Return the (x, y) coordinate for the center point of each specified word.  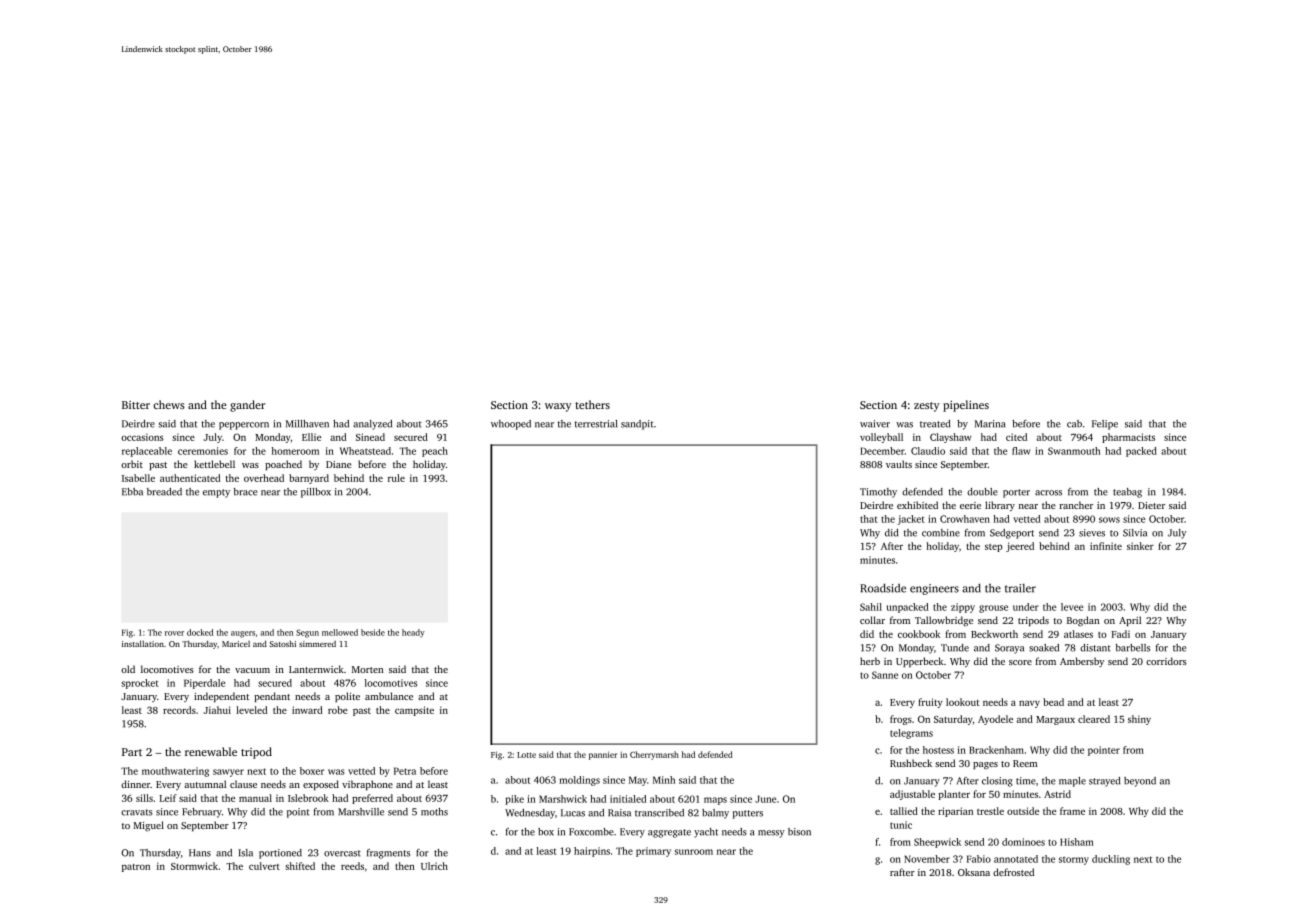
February (202, 813)
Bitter (136, 405)
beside (373, 632)
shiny (1139, 720)
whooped (511, 425)
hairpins (592, 852)
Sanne (885, 675)
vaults (899, 464)
